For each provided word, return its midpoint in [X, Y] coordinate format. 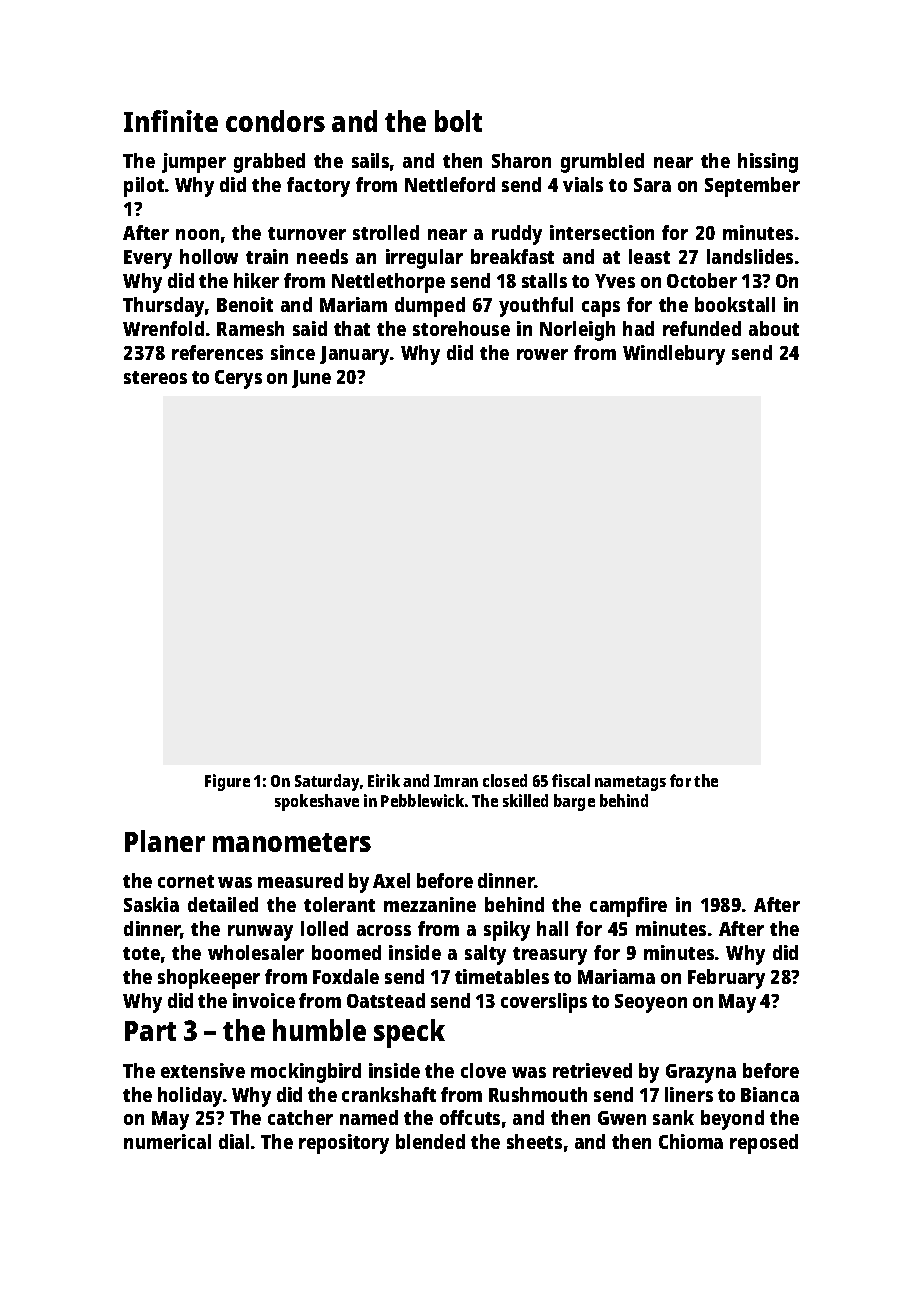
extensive [203, 1070]
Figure [227, 782]
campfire [628, 907]
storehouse [461, 328]
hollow [209, 256]
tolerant [339, 904]
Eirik [384, 780]
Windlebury [674, 355]
